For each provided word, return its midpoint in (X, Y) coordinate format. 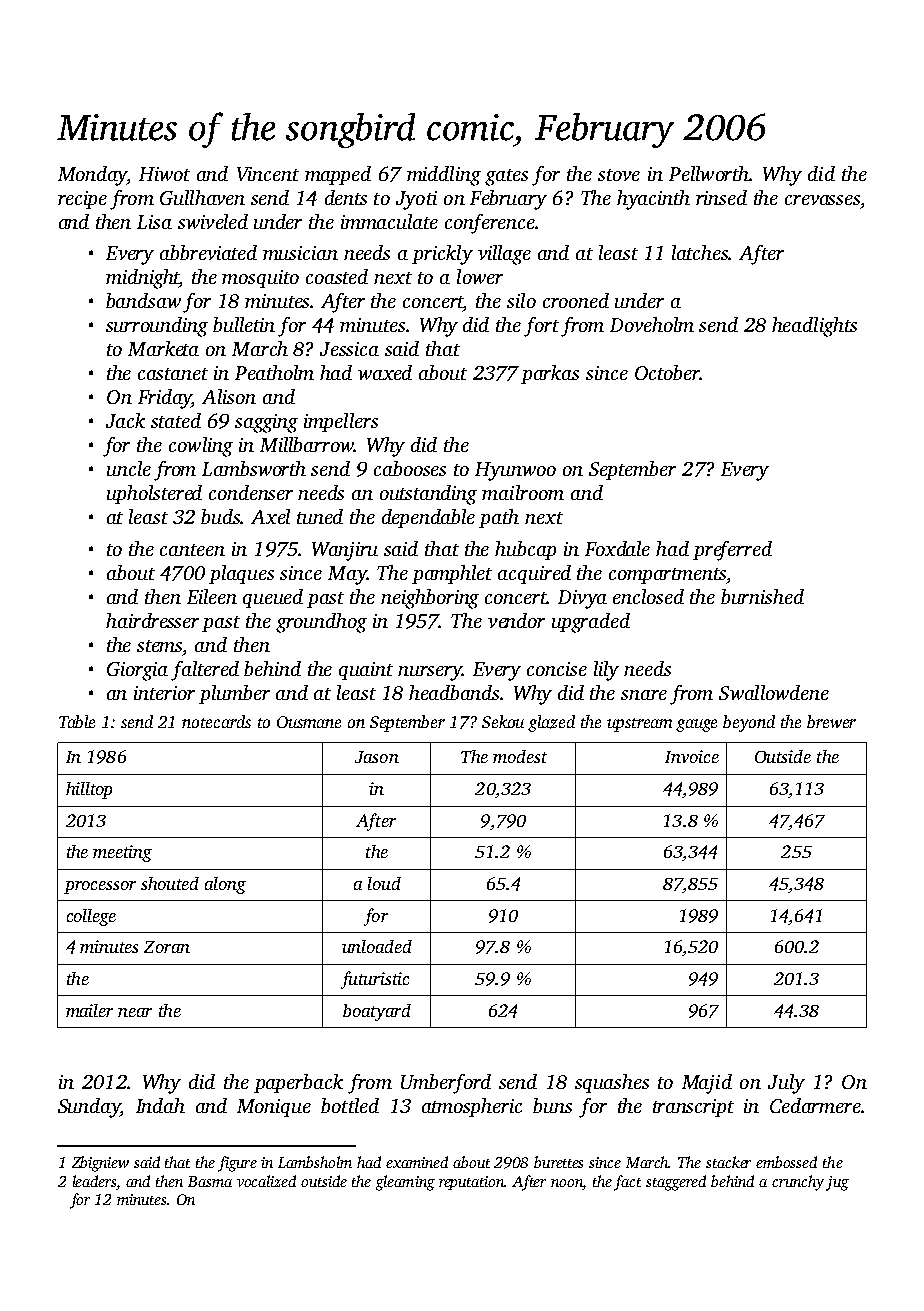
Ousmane (309, 722)
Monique (274, 1108)
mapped (338, 175)
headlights (814, 327)
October (667, 372)
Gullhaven (202, 197)
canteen (192, 550)
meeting (122, 853)
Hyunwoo (515, 471)
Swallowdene (774, 692)
